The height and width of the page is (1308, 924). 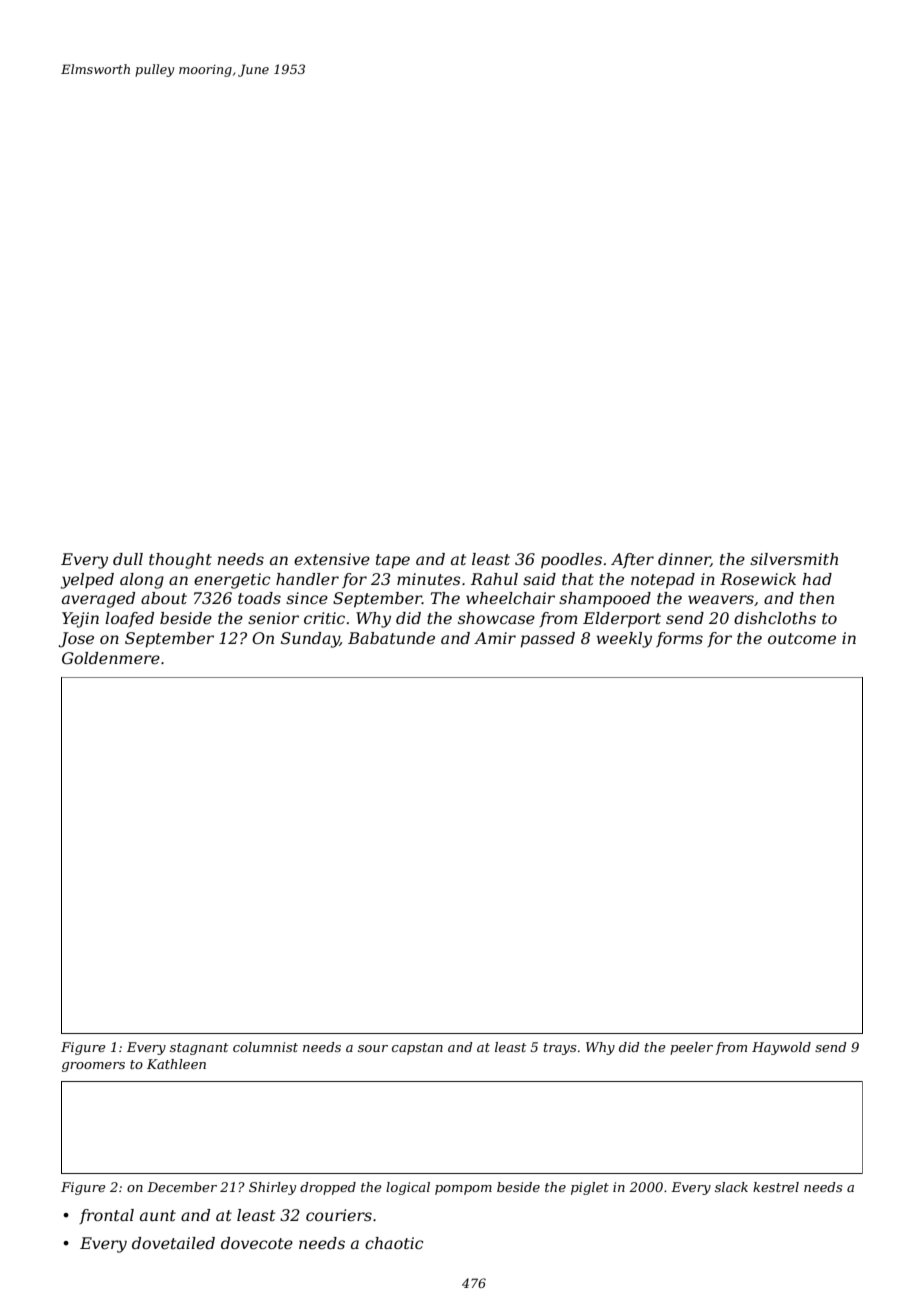 What do you see at coordinates (265, 1047) in the page?
I see `columnist` at bounding box center [265, 1047].
